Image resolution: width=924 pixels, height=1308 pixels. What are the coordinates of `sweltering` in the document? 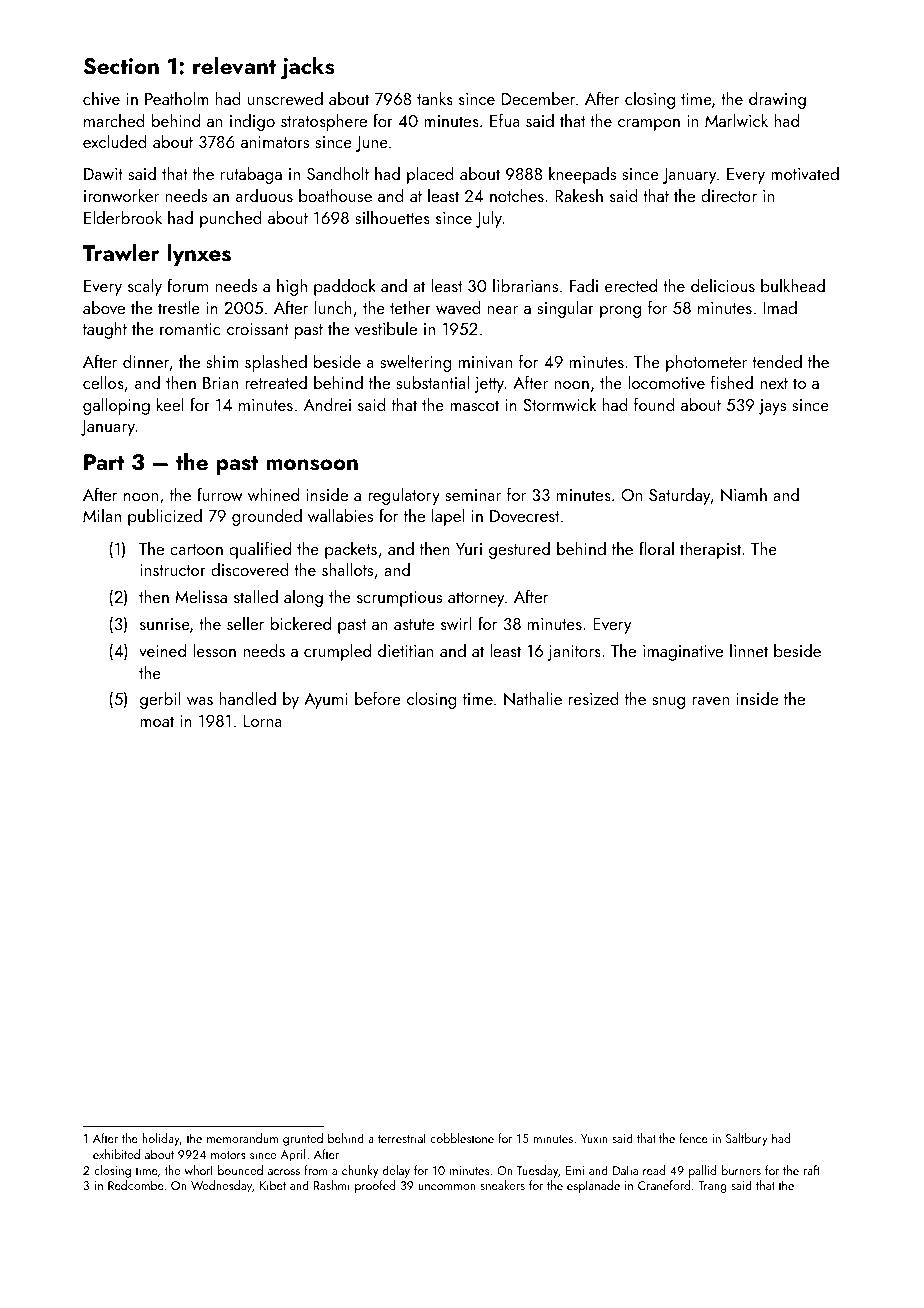 It's located at (416, 363).
